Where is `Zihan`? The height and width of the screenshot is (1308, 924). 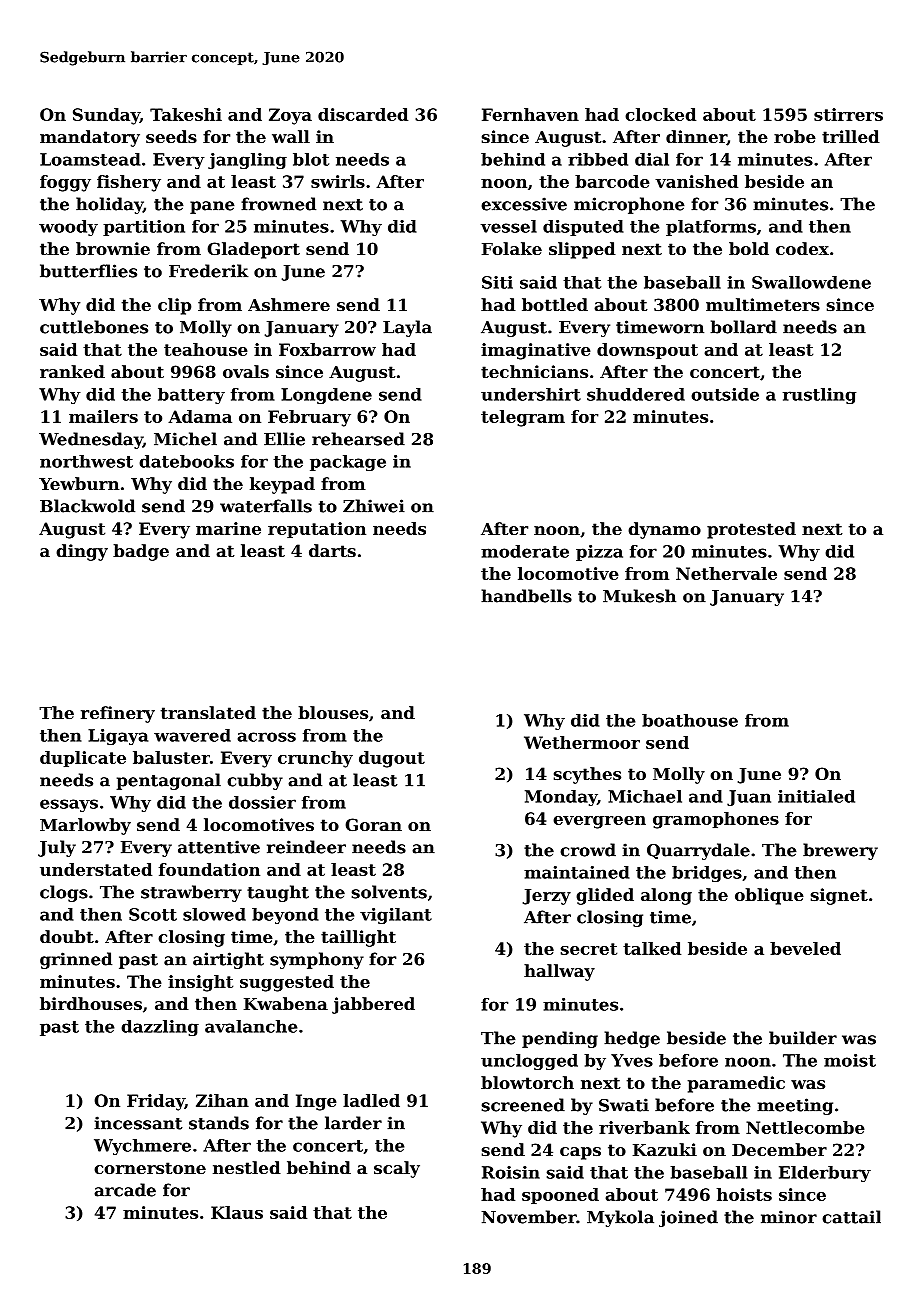 Zihan is located at coordinates (222, 1100).
